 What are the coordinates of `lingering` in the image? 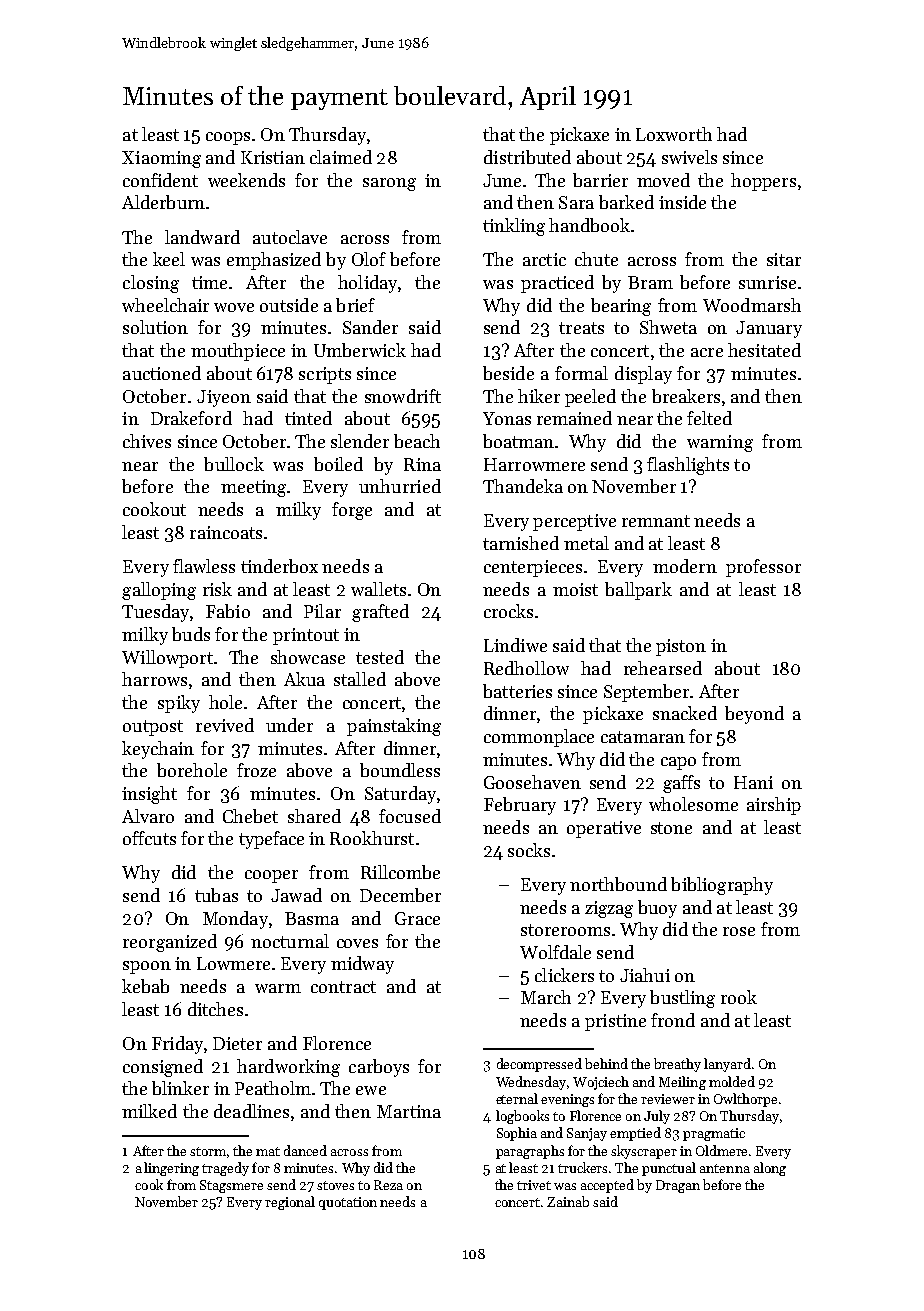 It's located at (171, 1169).
